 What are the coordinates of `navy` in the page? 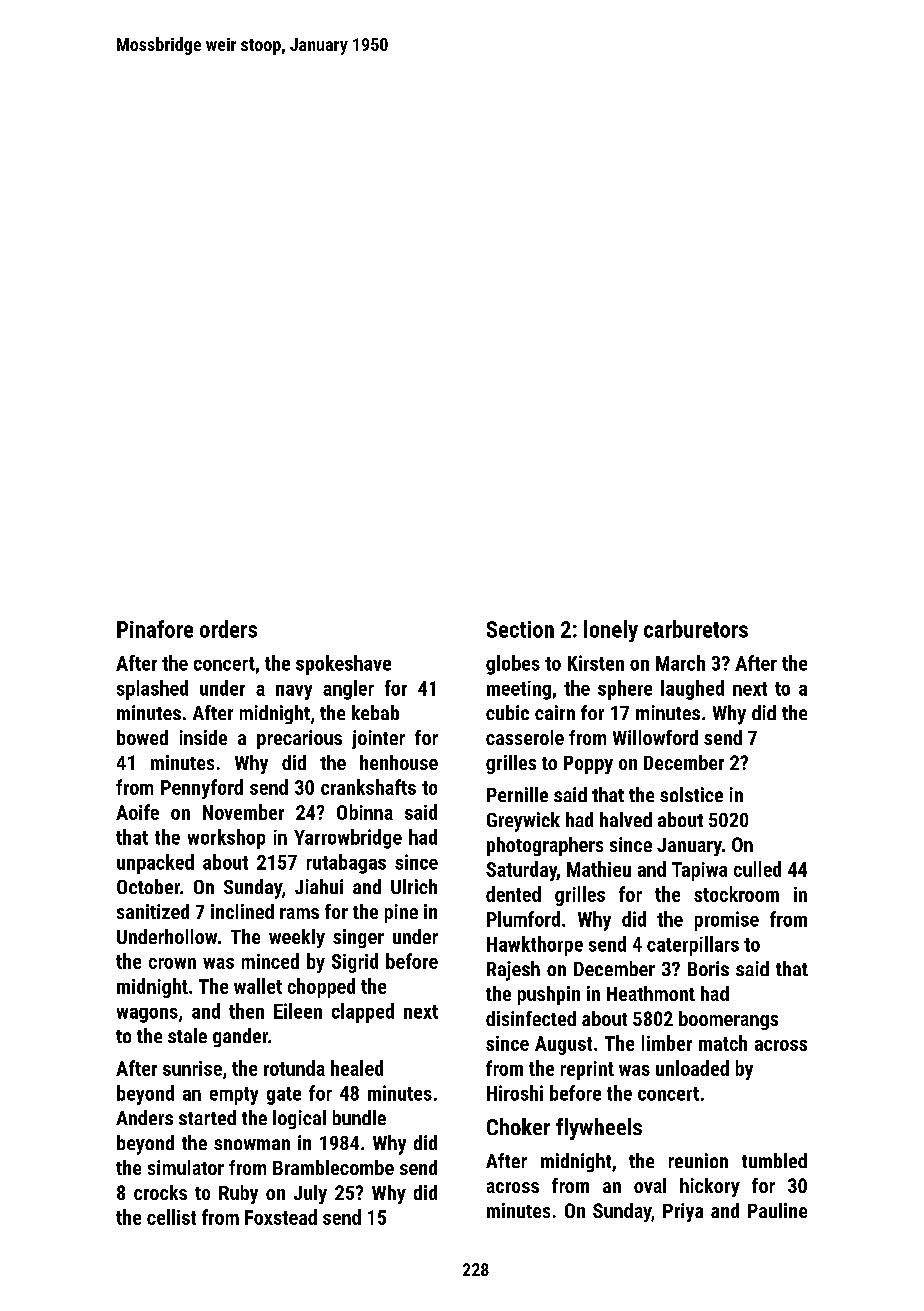 It's located at (294, 692).
